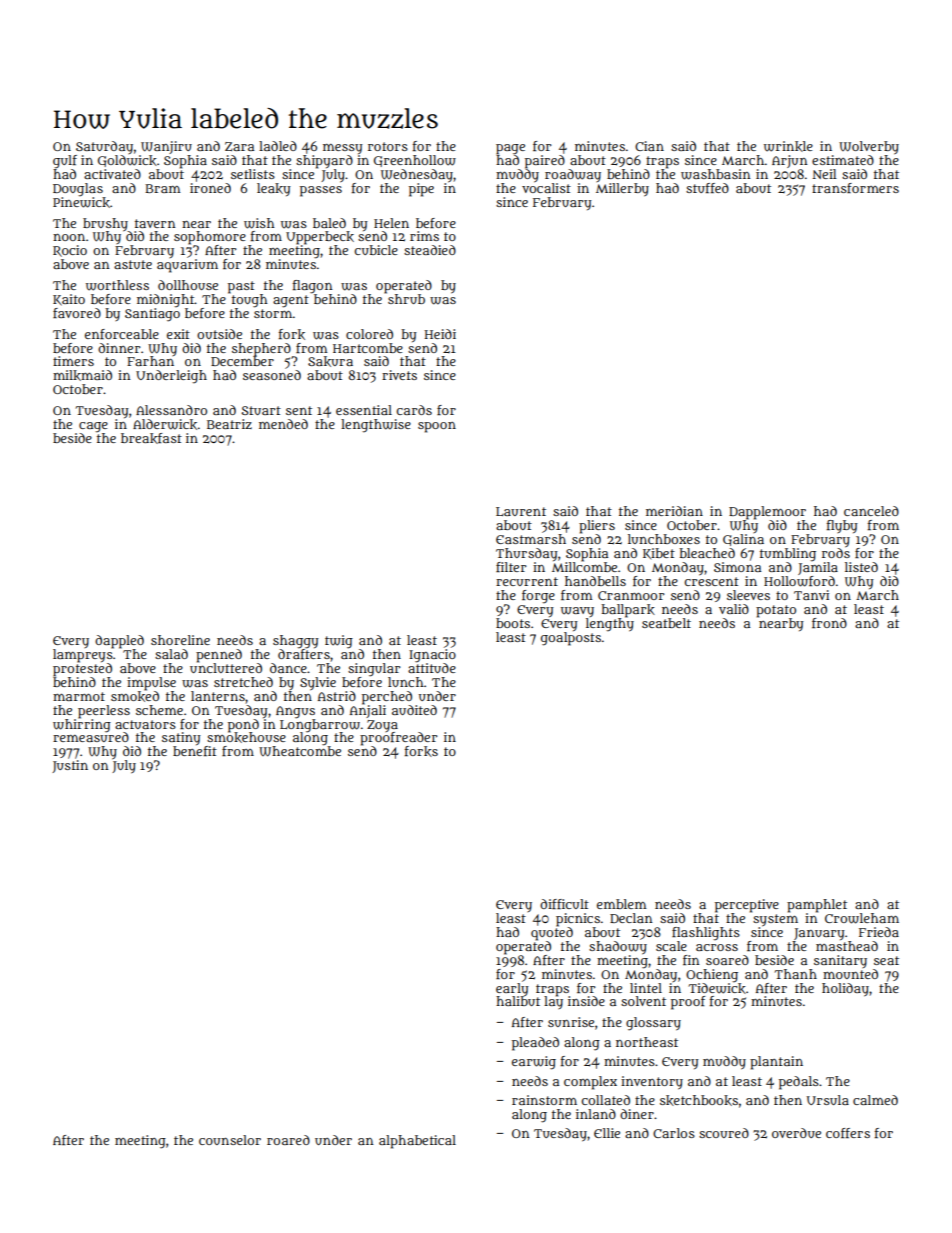 Image resolution: width=952 pixels, height=1233 pixels. What do you see at coordinates (862, 918) in the screenshot?
I see `Crowleham` at bounding box center [862, 918].
